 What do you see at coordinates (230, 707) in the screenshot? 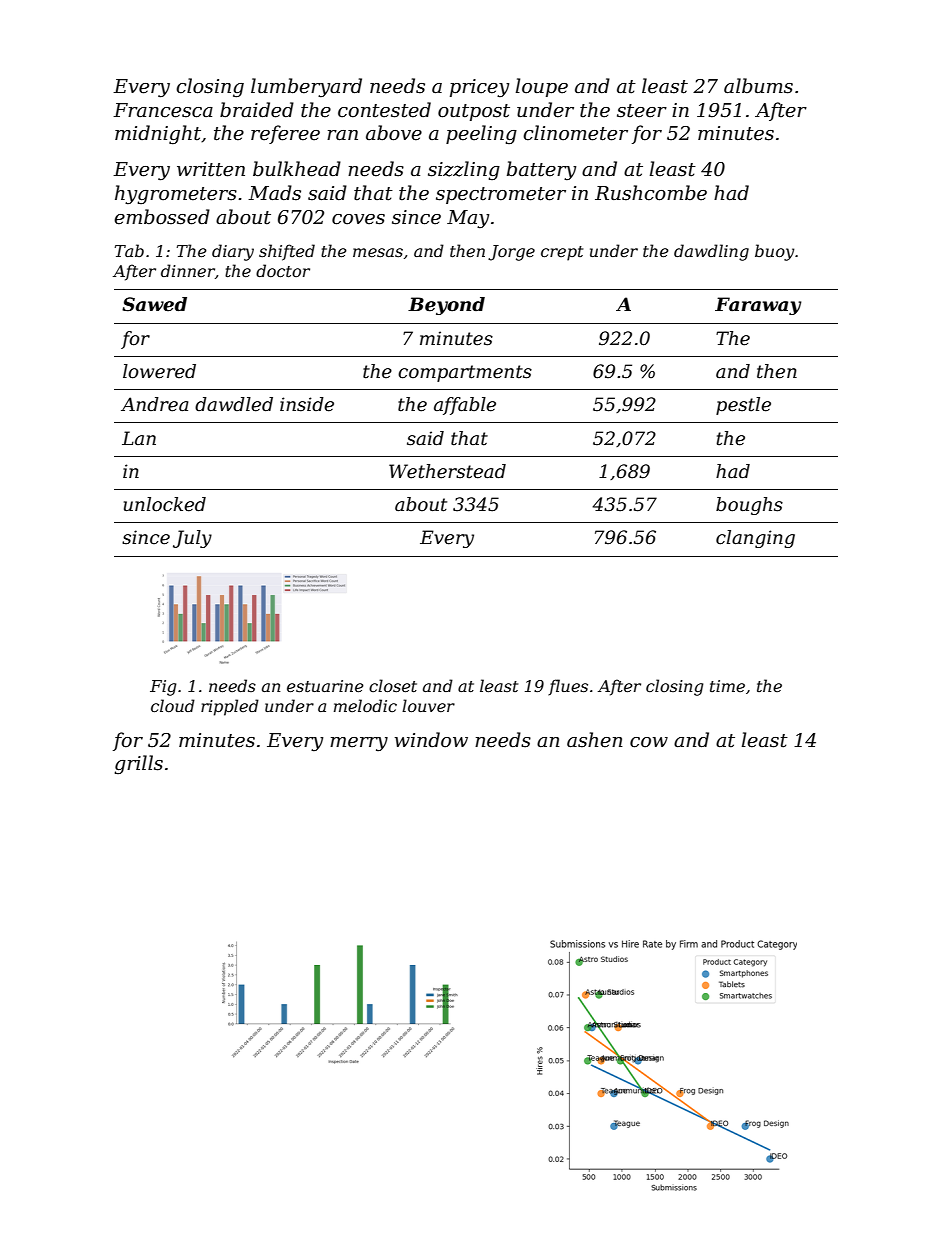
I see `rippled` at bounding box center [230, 707].
